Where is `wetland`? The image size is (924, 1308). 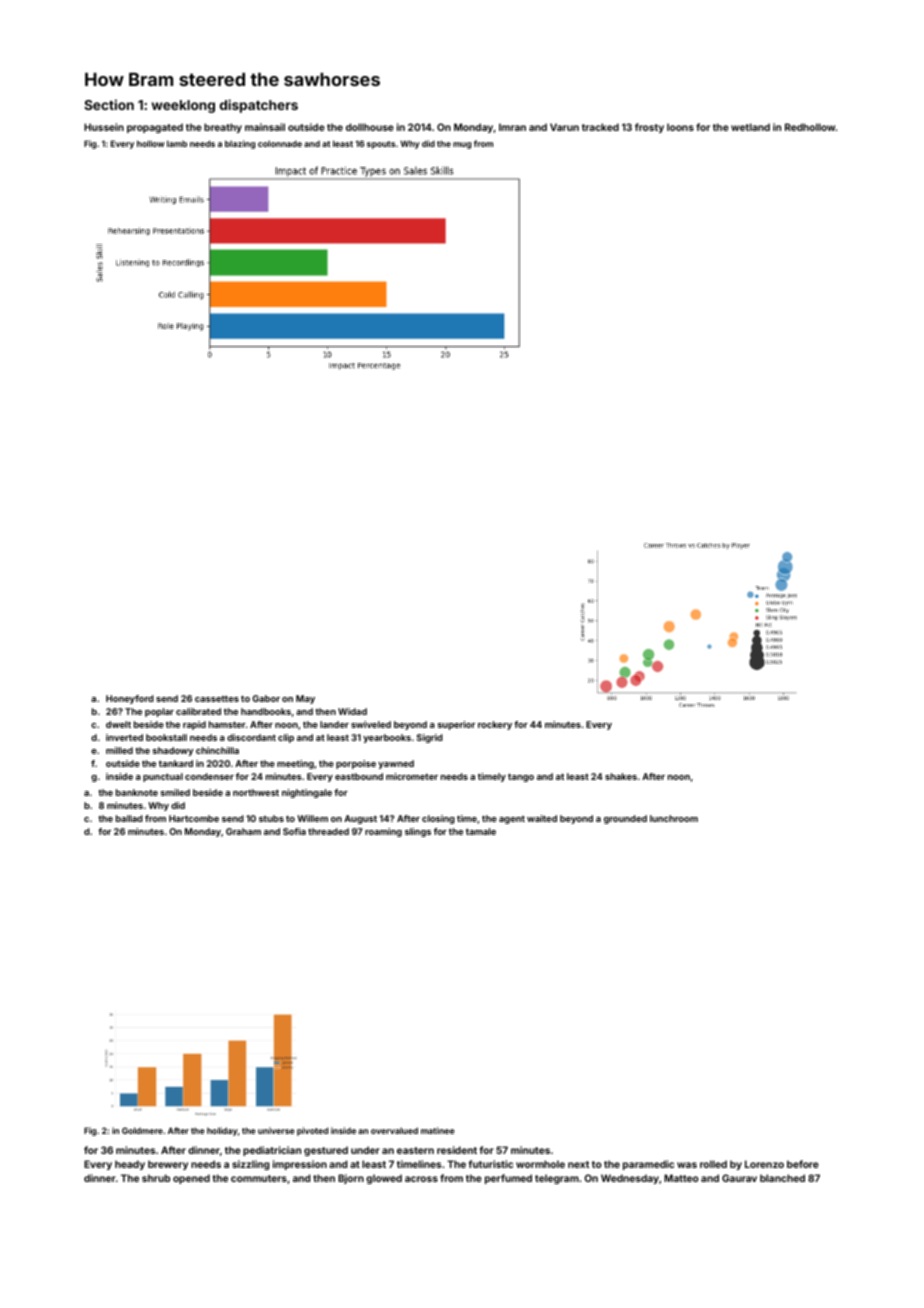 wetland is located at coordinates (750, 127).
